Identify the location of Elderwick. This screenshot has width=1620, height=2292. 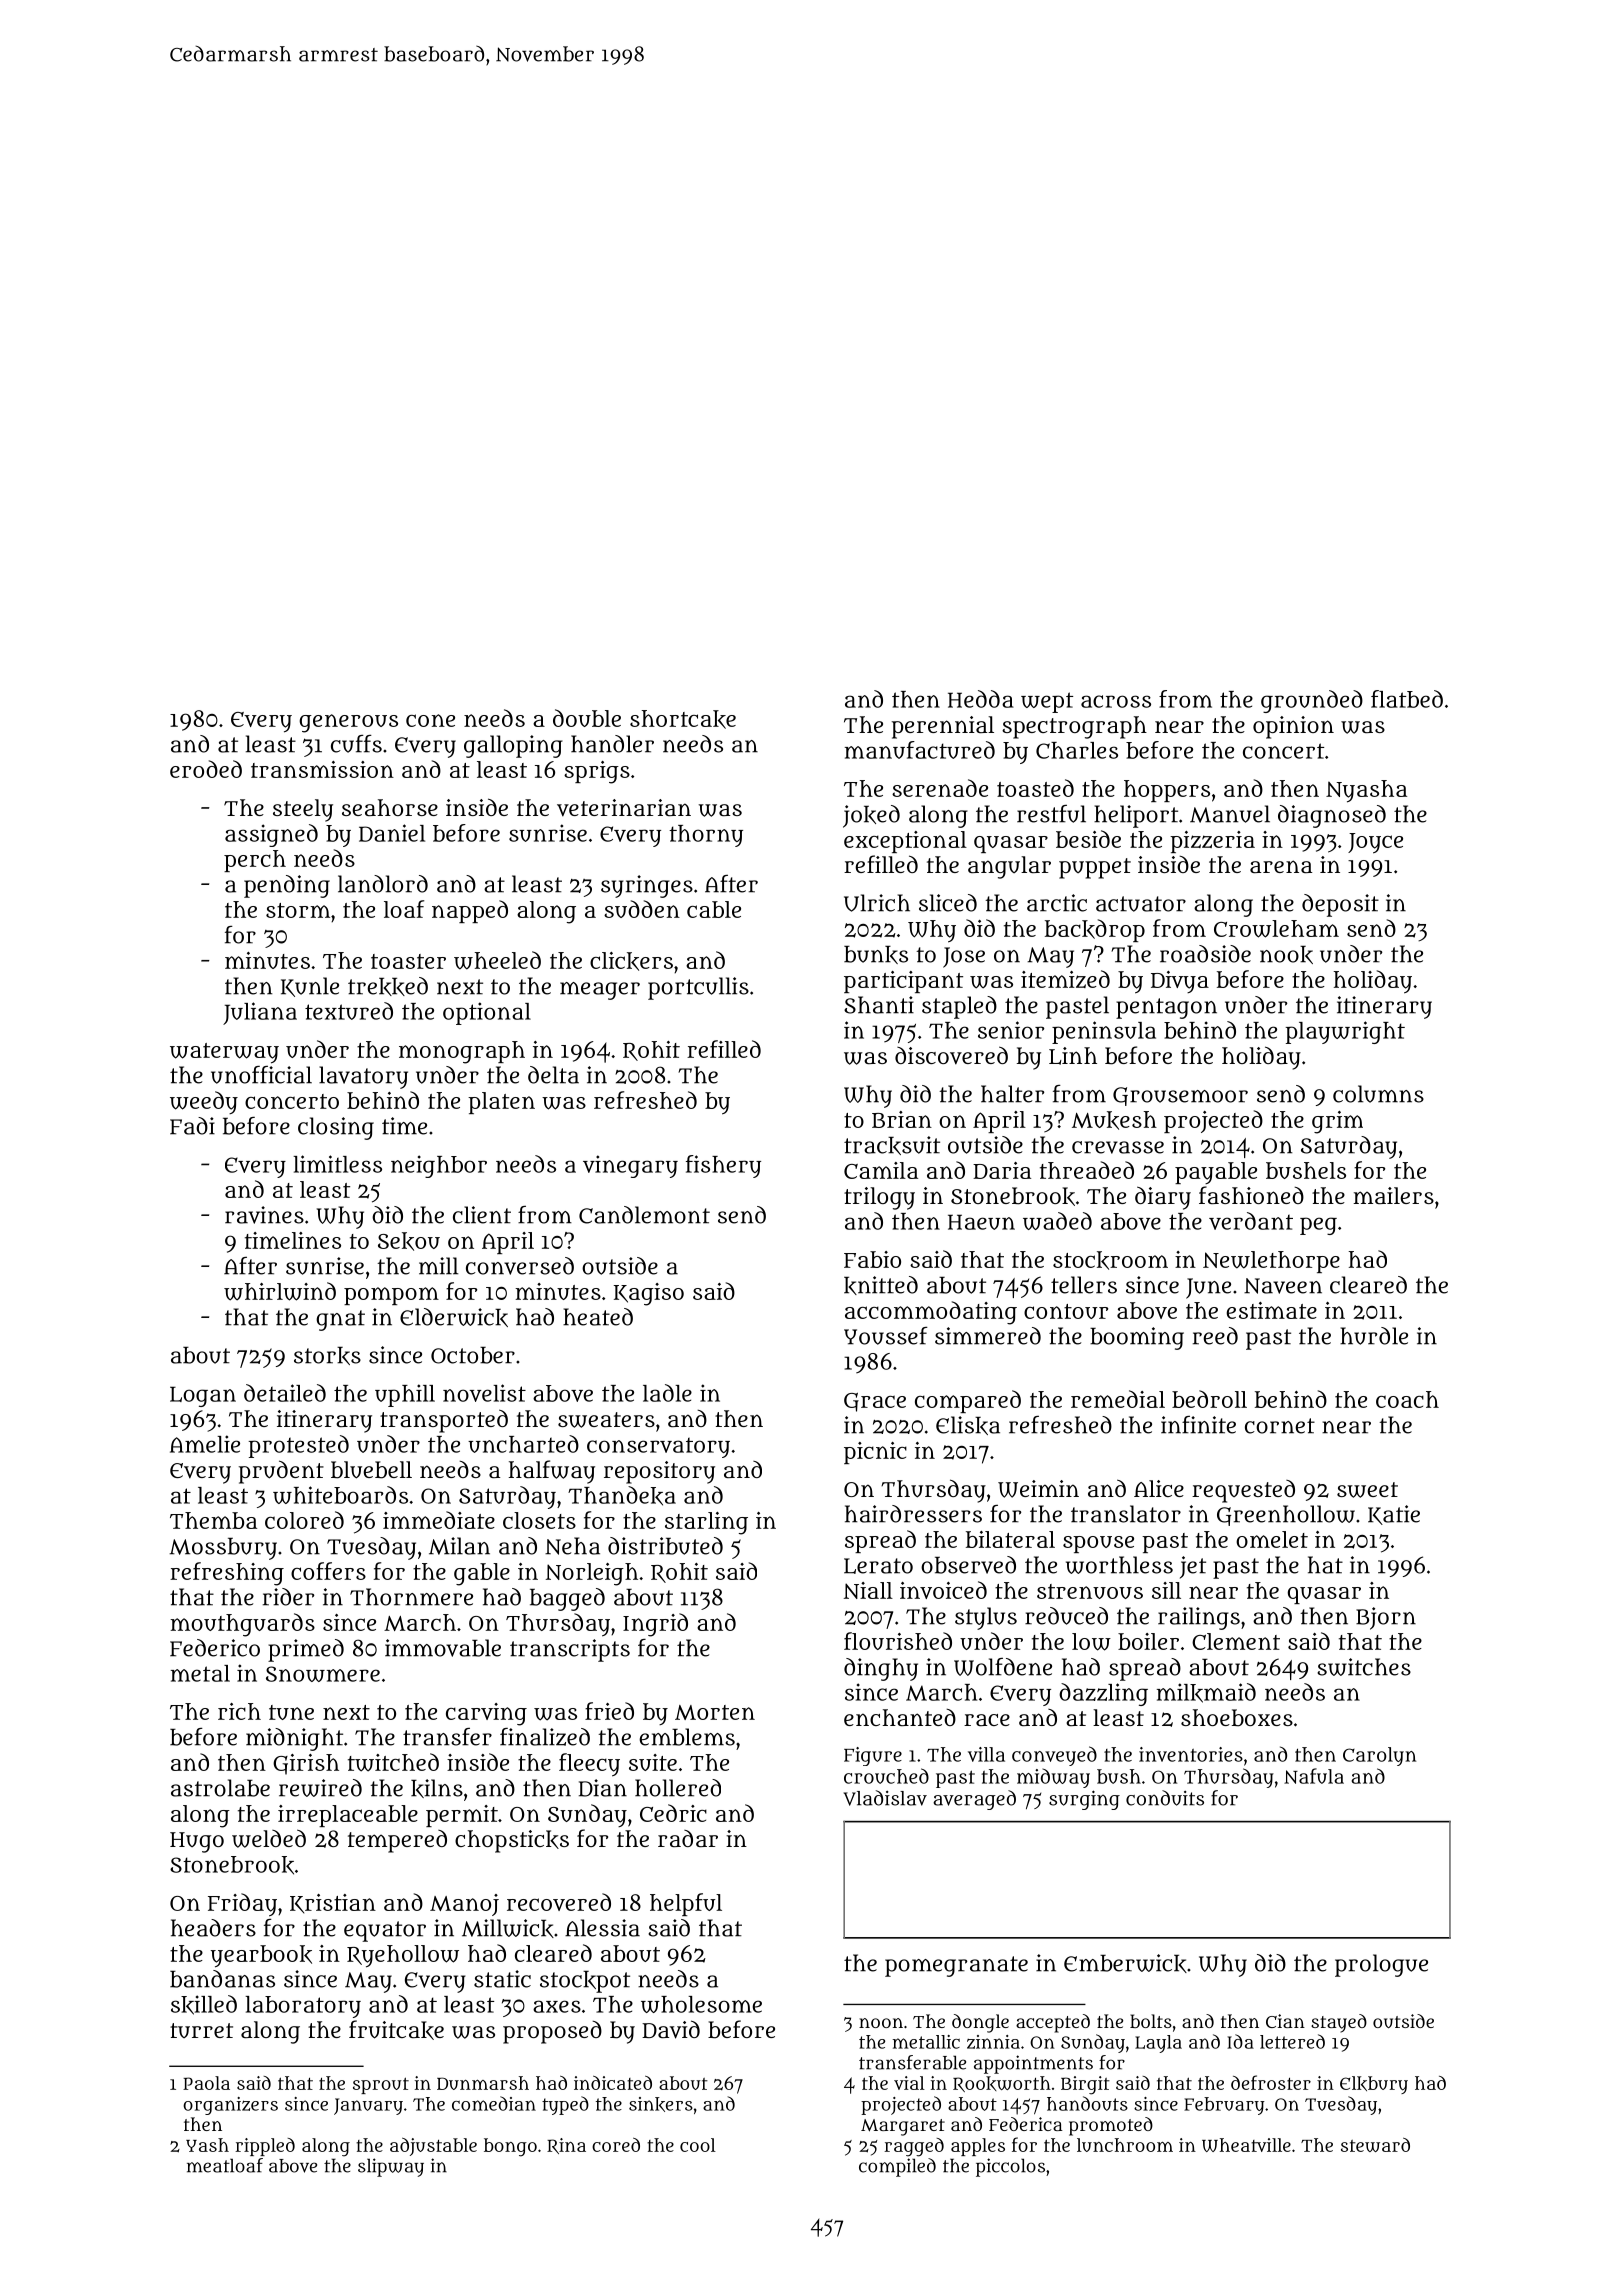
(454, 1317).
